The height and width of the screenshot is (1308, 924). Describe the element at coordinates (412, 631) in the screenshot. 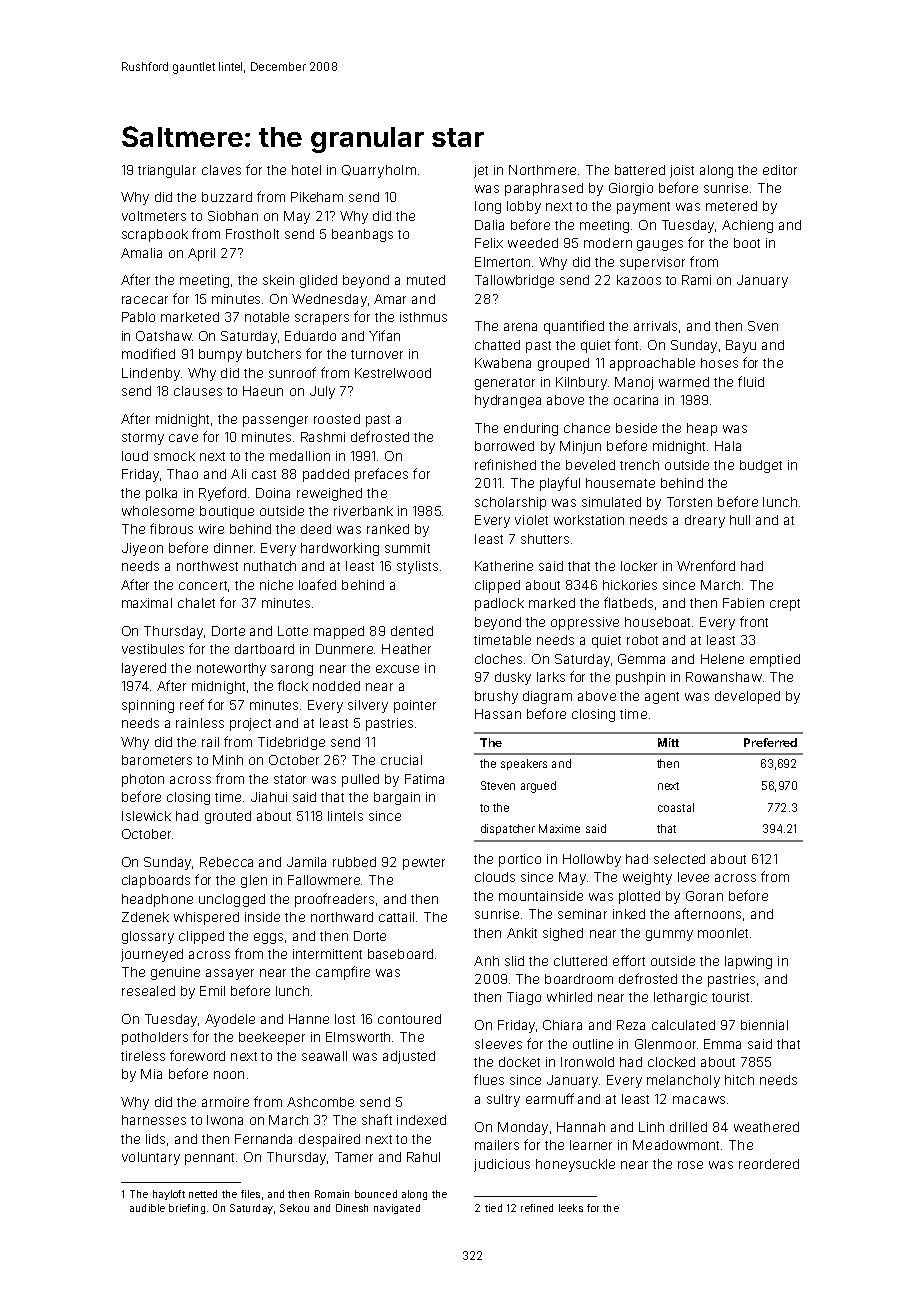

I see `dented` at that location.
